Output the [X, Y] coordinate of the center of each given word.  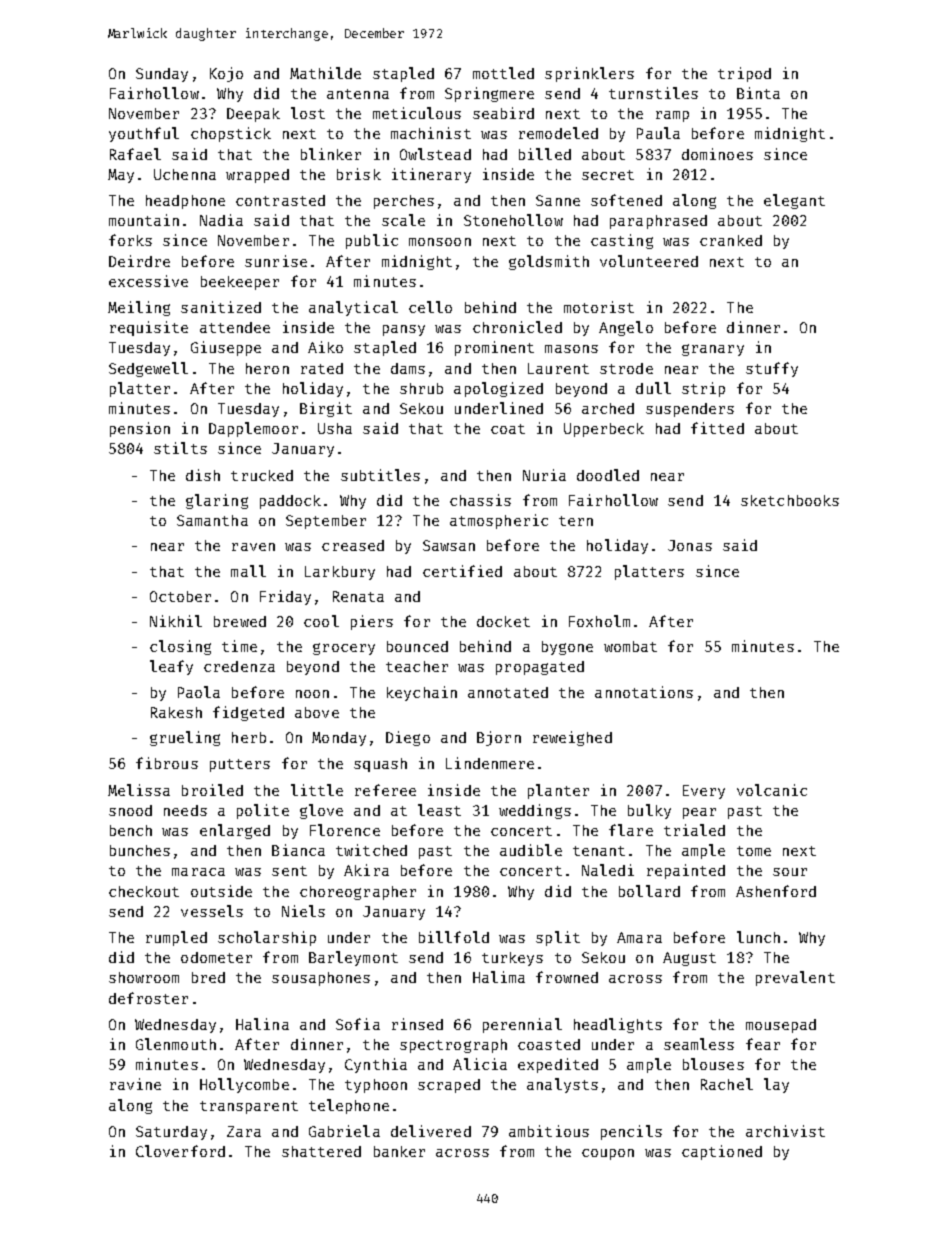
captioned [722, 1152]
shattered [321, 1151]
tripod [744, 74]
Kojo [226, 74]
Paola [199, 692]
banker [399, 1151]
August [689, 959]
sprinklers [589, 74]
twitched [371, 850]
